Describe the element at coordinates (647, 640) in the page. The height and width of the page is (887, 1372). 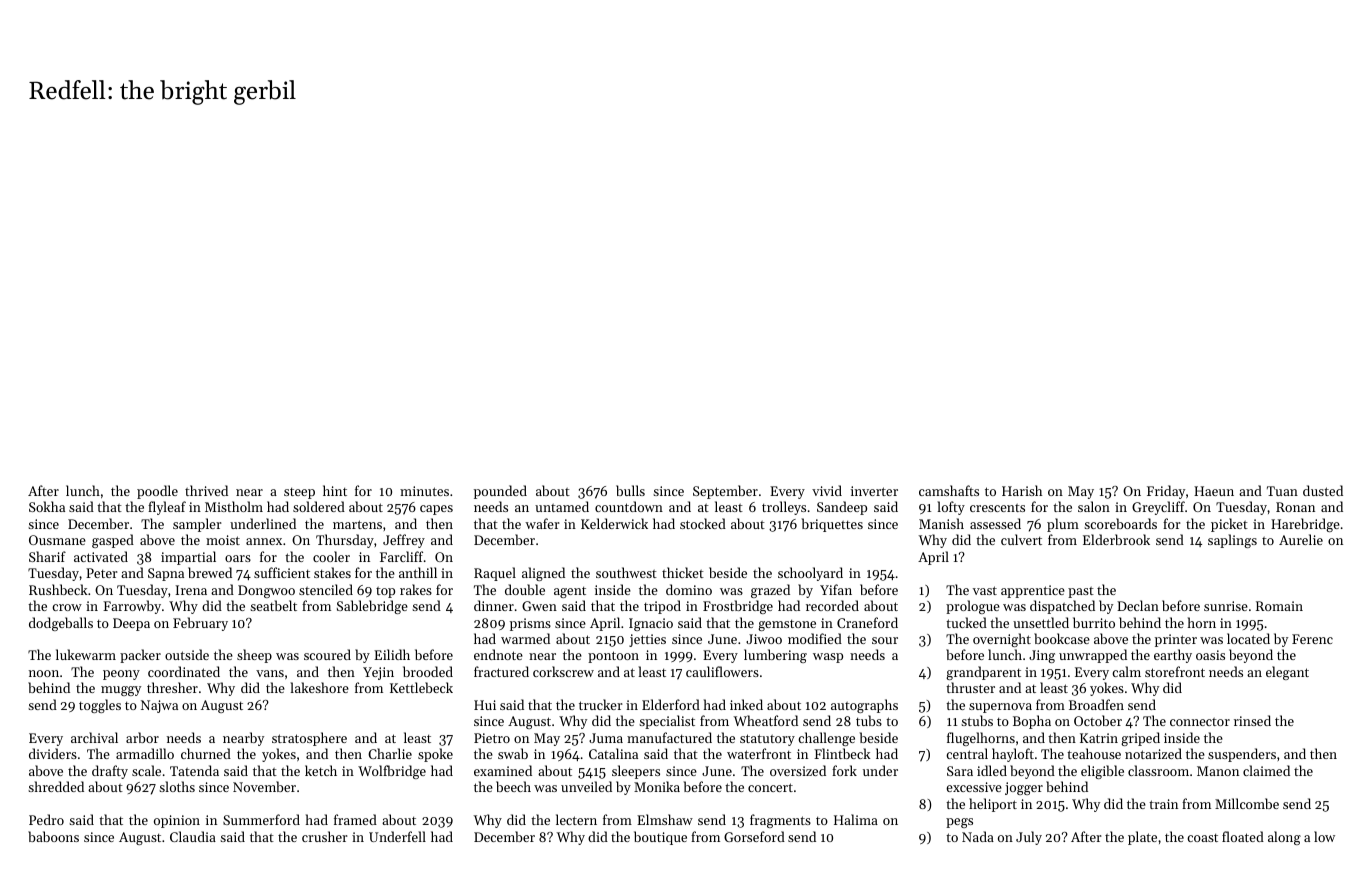
I see `jetties` at that location.
